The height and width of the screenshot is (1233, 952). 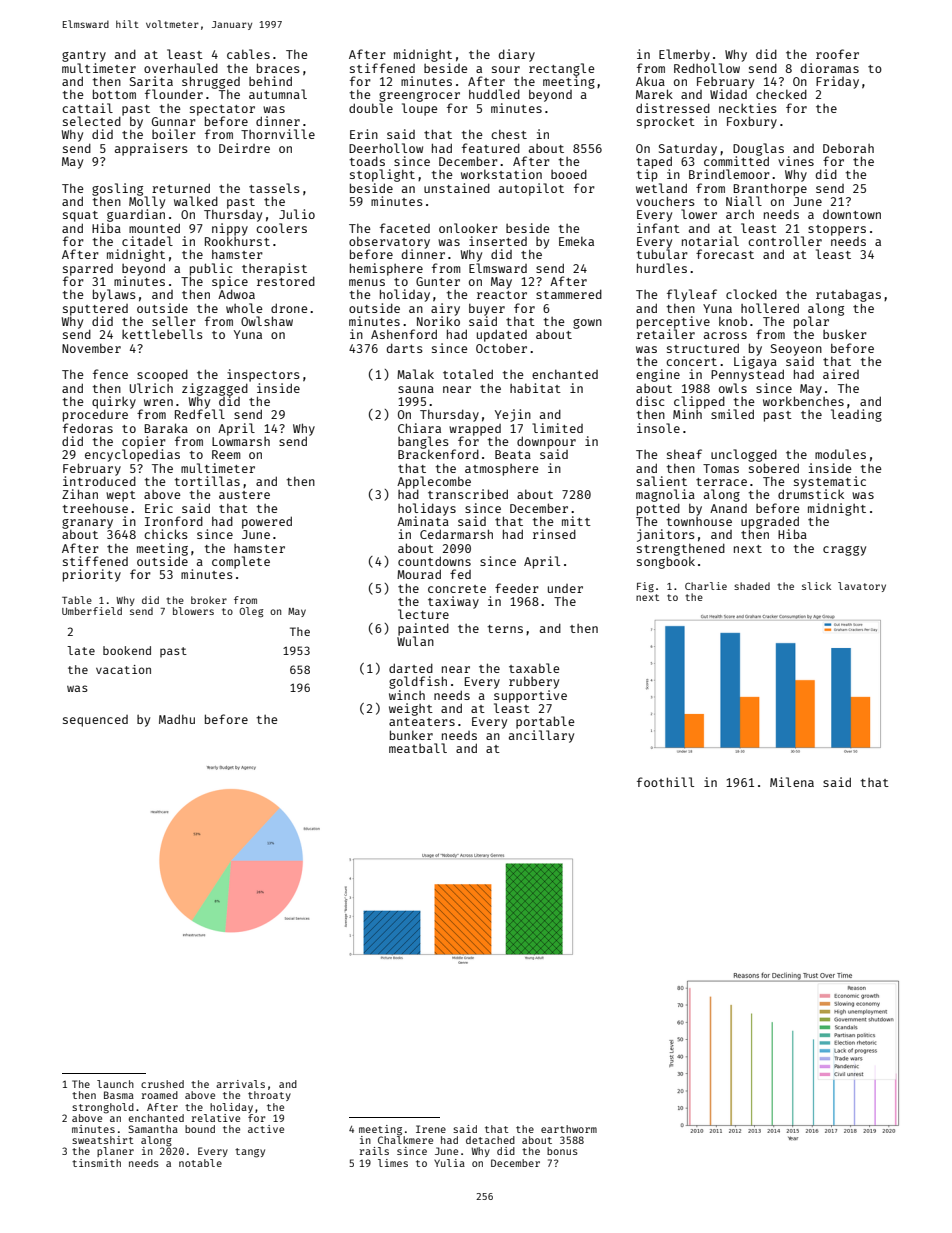 I want to click on Samantha, so click(x=153, y=1129).
